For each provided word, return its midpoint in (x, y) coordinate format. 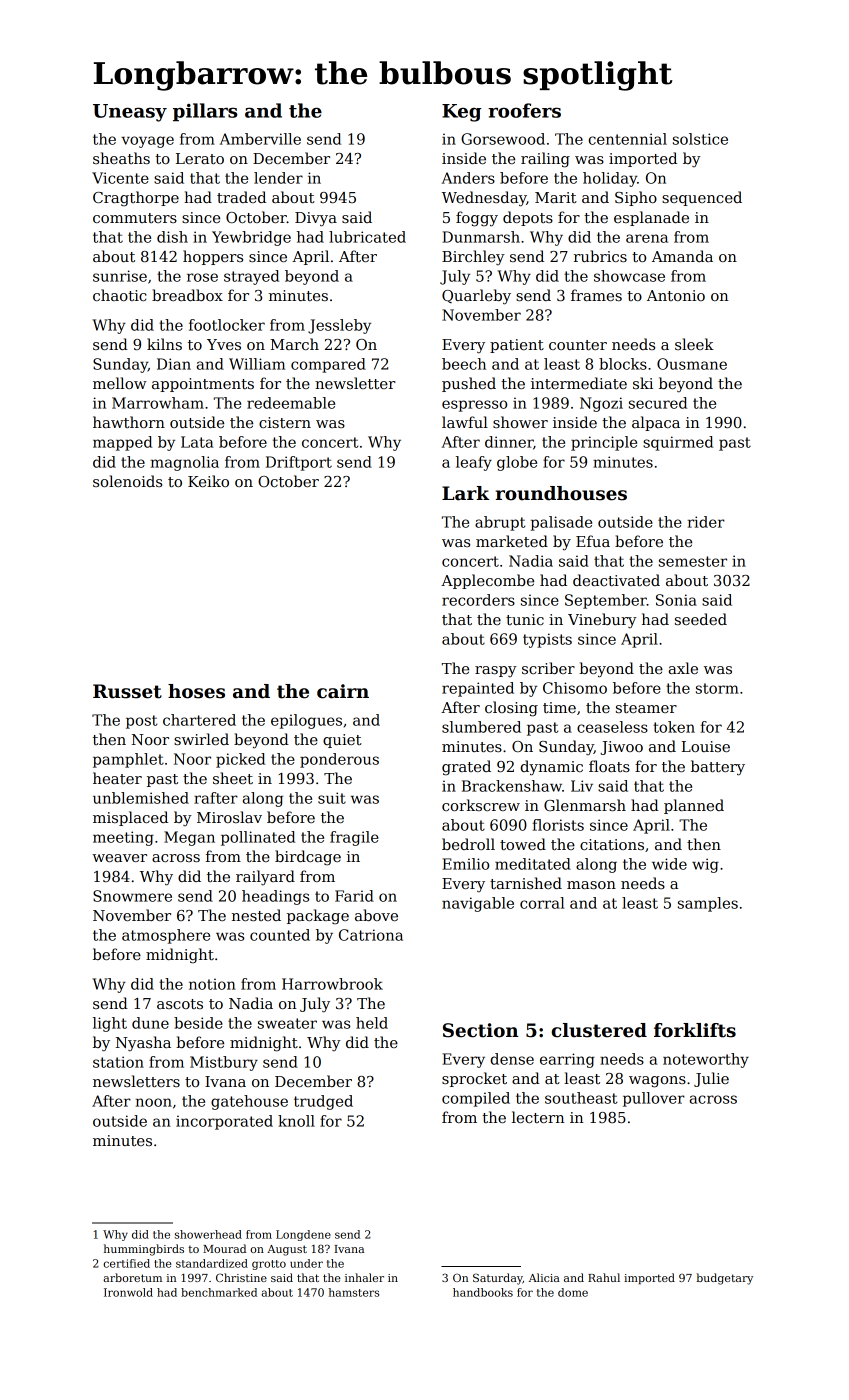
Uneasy (130, 113)
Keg (461, 113)
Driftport (299, 463)
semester (693, 561)
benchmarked (219, 1292)
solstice (700, 139)
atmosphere (166, 936)
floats (609, 766)
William (257, 364)
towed (523, 844)
